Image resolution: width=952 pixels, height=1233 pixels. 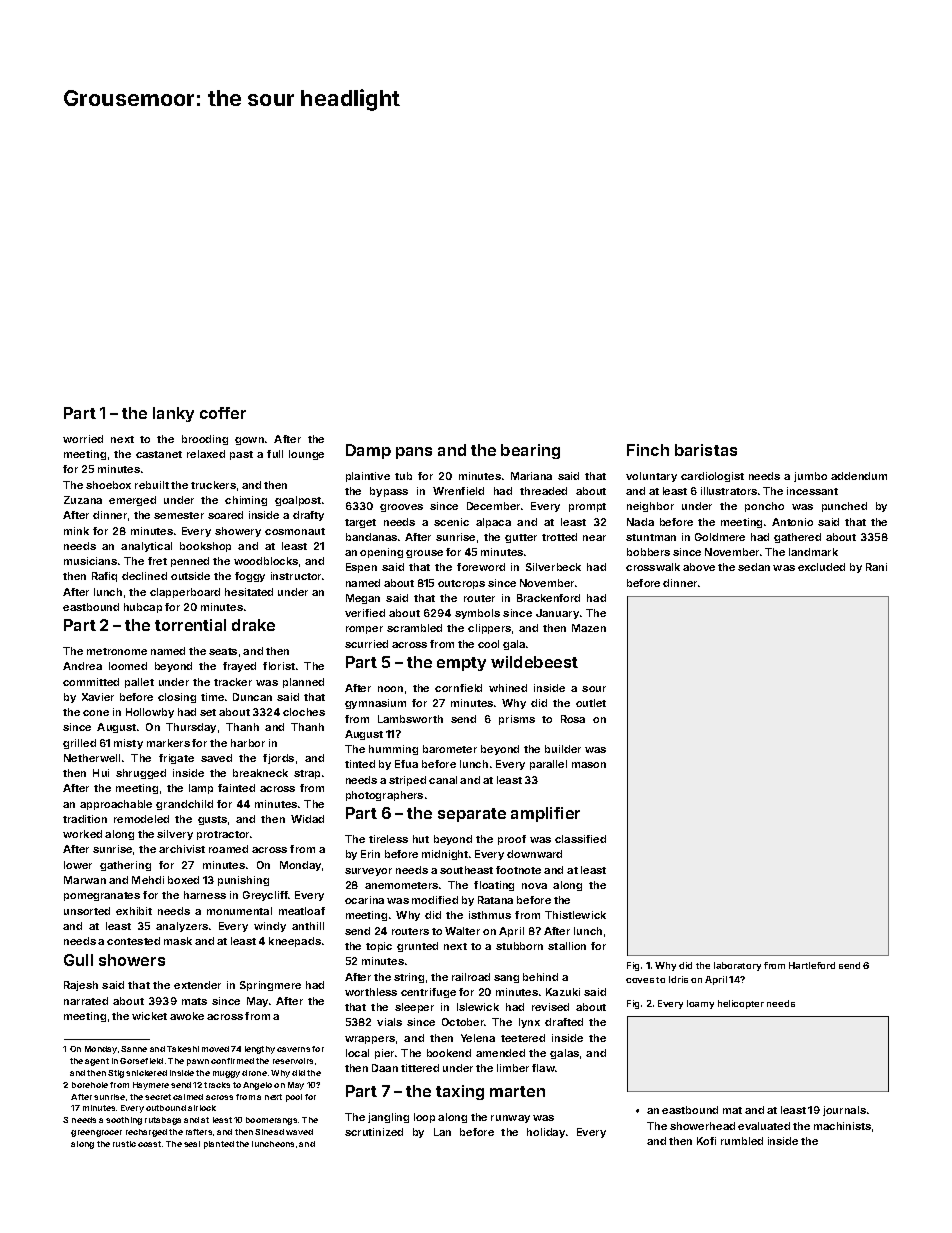 I want to click on outlet, so click(x=591, y=703).
